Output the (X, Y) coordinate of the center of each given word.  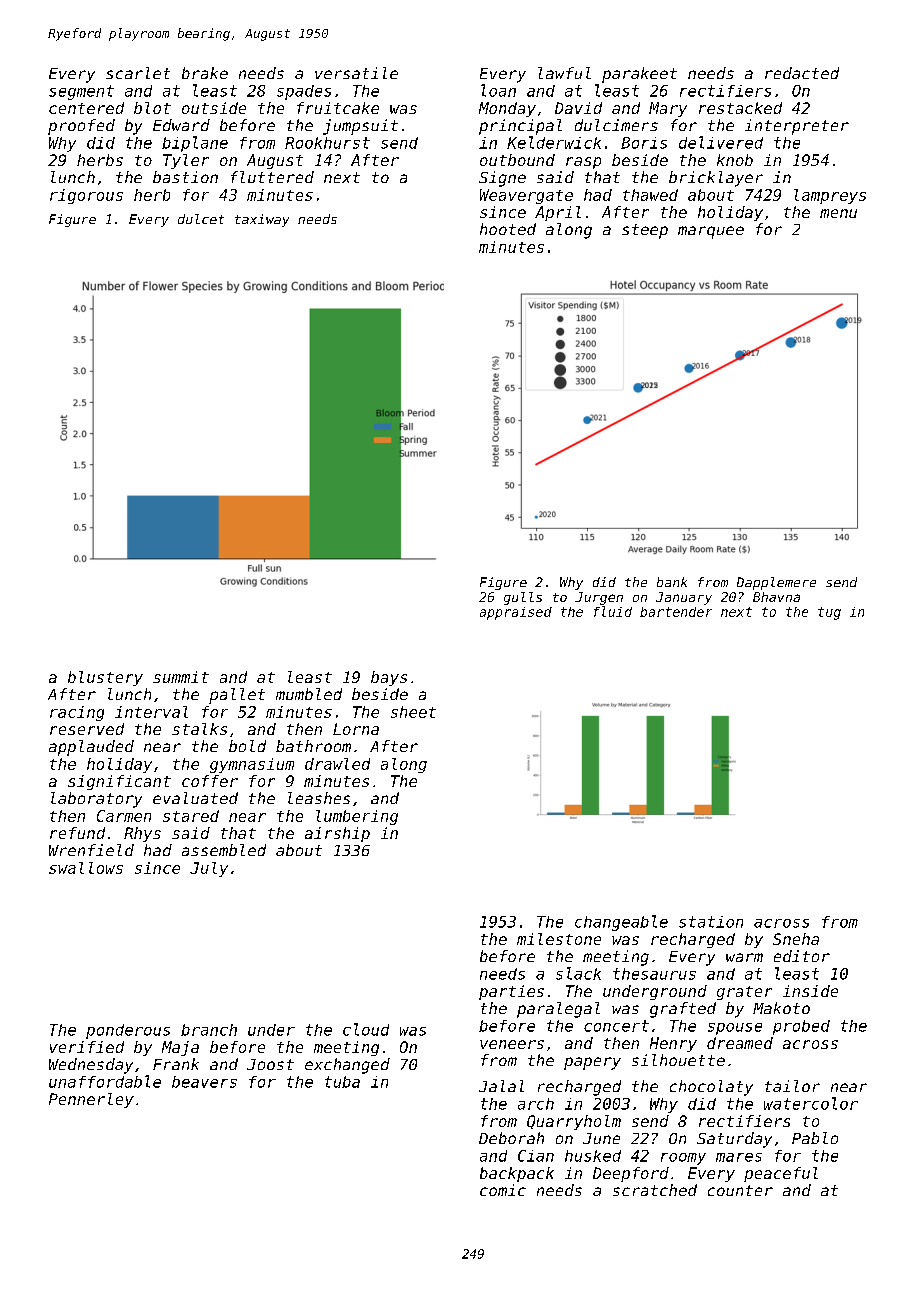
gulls (523, 598)
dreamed (740, 1043)
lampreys (830, 196)
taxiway (262, 220)
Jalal (501, 1086)
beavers (204, 1082)
